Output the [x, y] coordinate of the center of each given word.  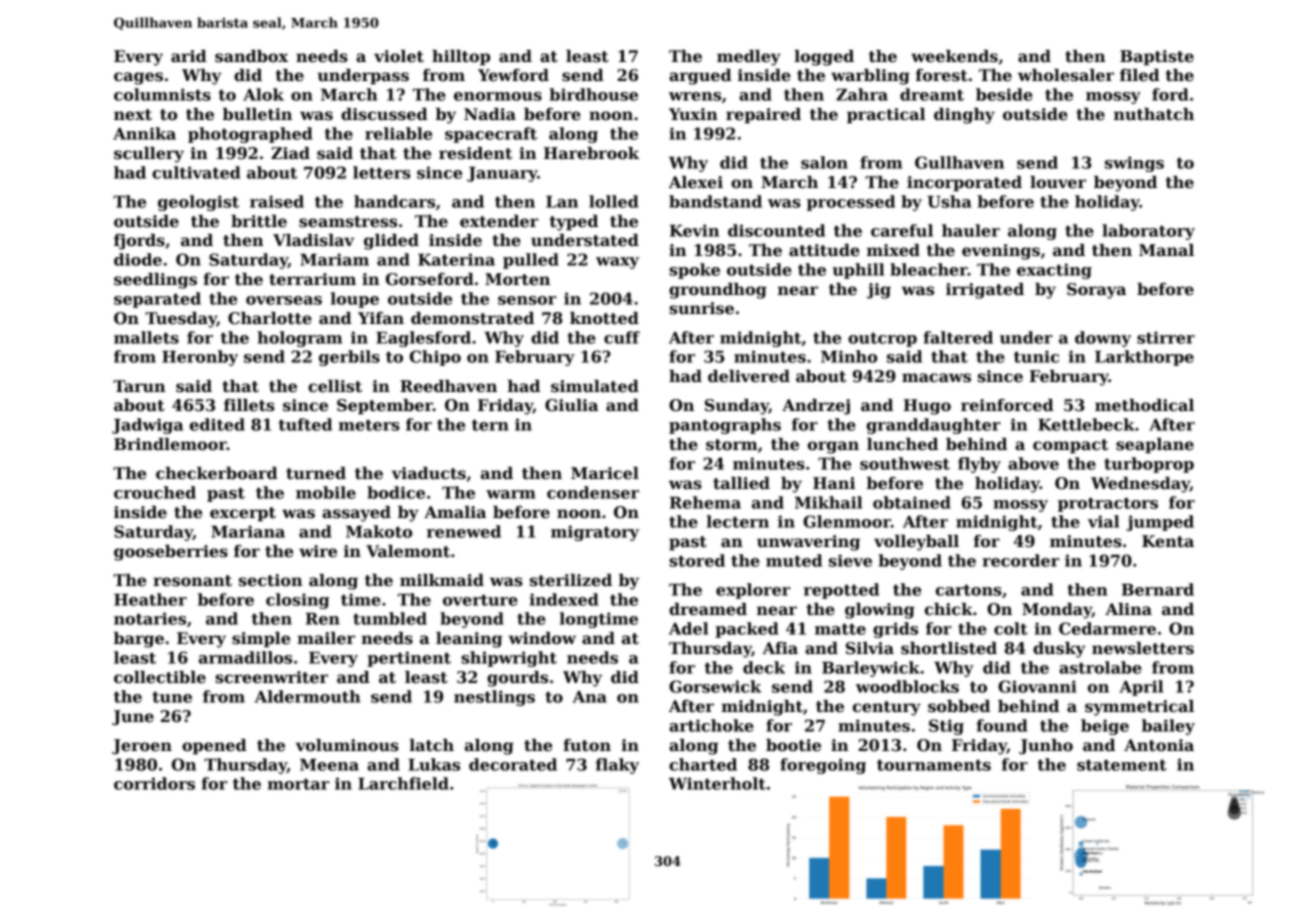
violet [399, 56]
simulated [595, 386]
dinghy [964, 116]
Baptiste [1157, 58]
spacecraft [491, 135]
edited [217, 424]
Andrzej [816, 407]
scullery [149, 155]
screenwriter [271, 677]
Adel [688, 628]
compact [1070, 446]
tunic [1036, 356]
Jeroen [142, 746]
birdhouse [594, 94]
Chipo [435, 358]
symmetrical [1139, 708]
